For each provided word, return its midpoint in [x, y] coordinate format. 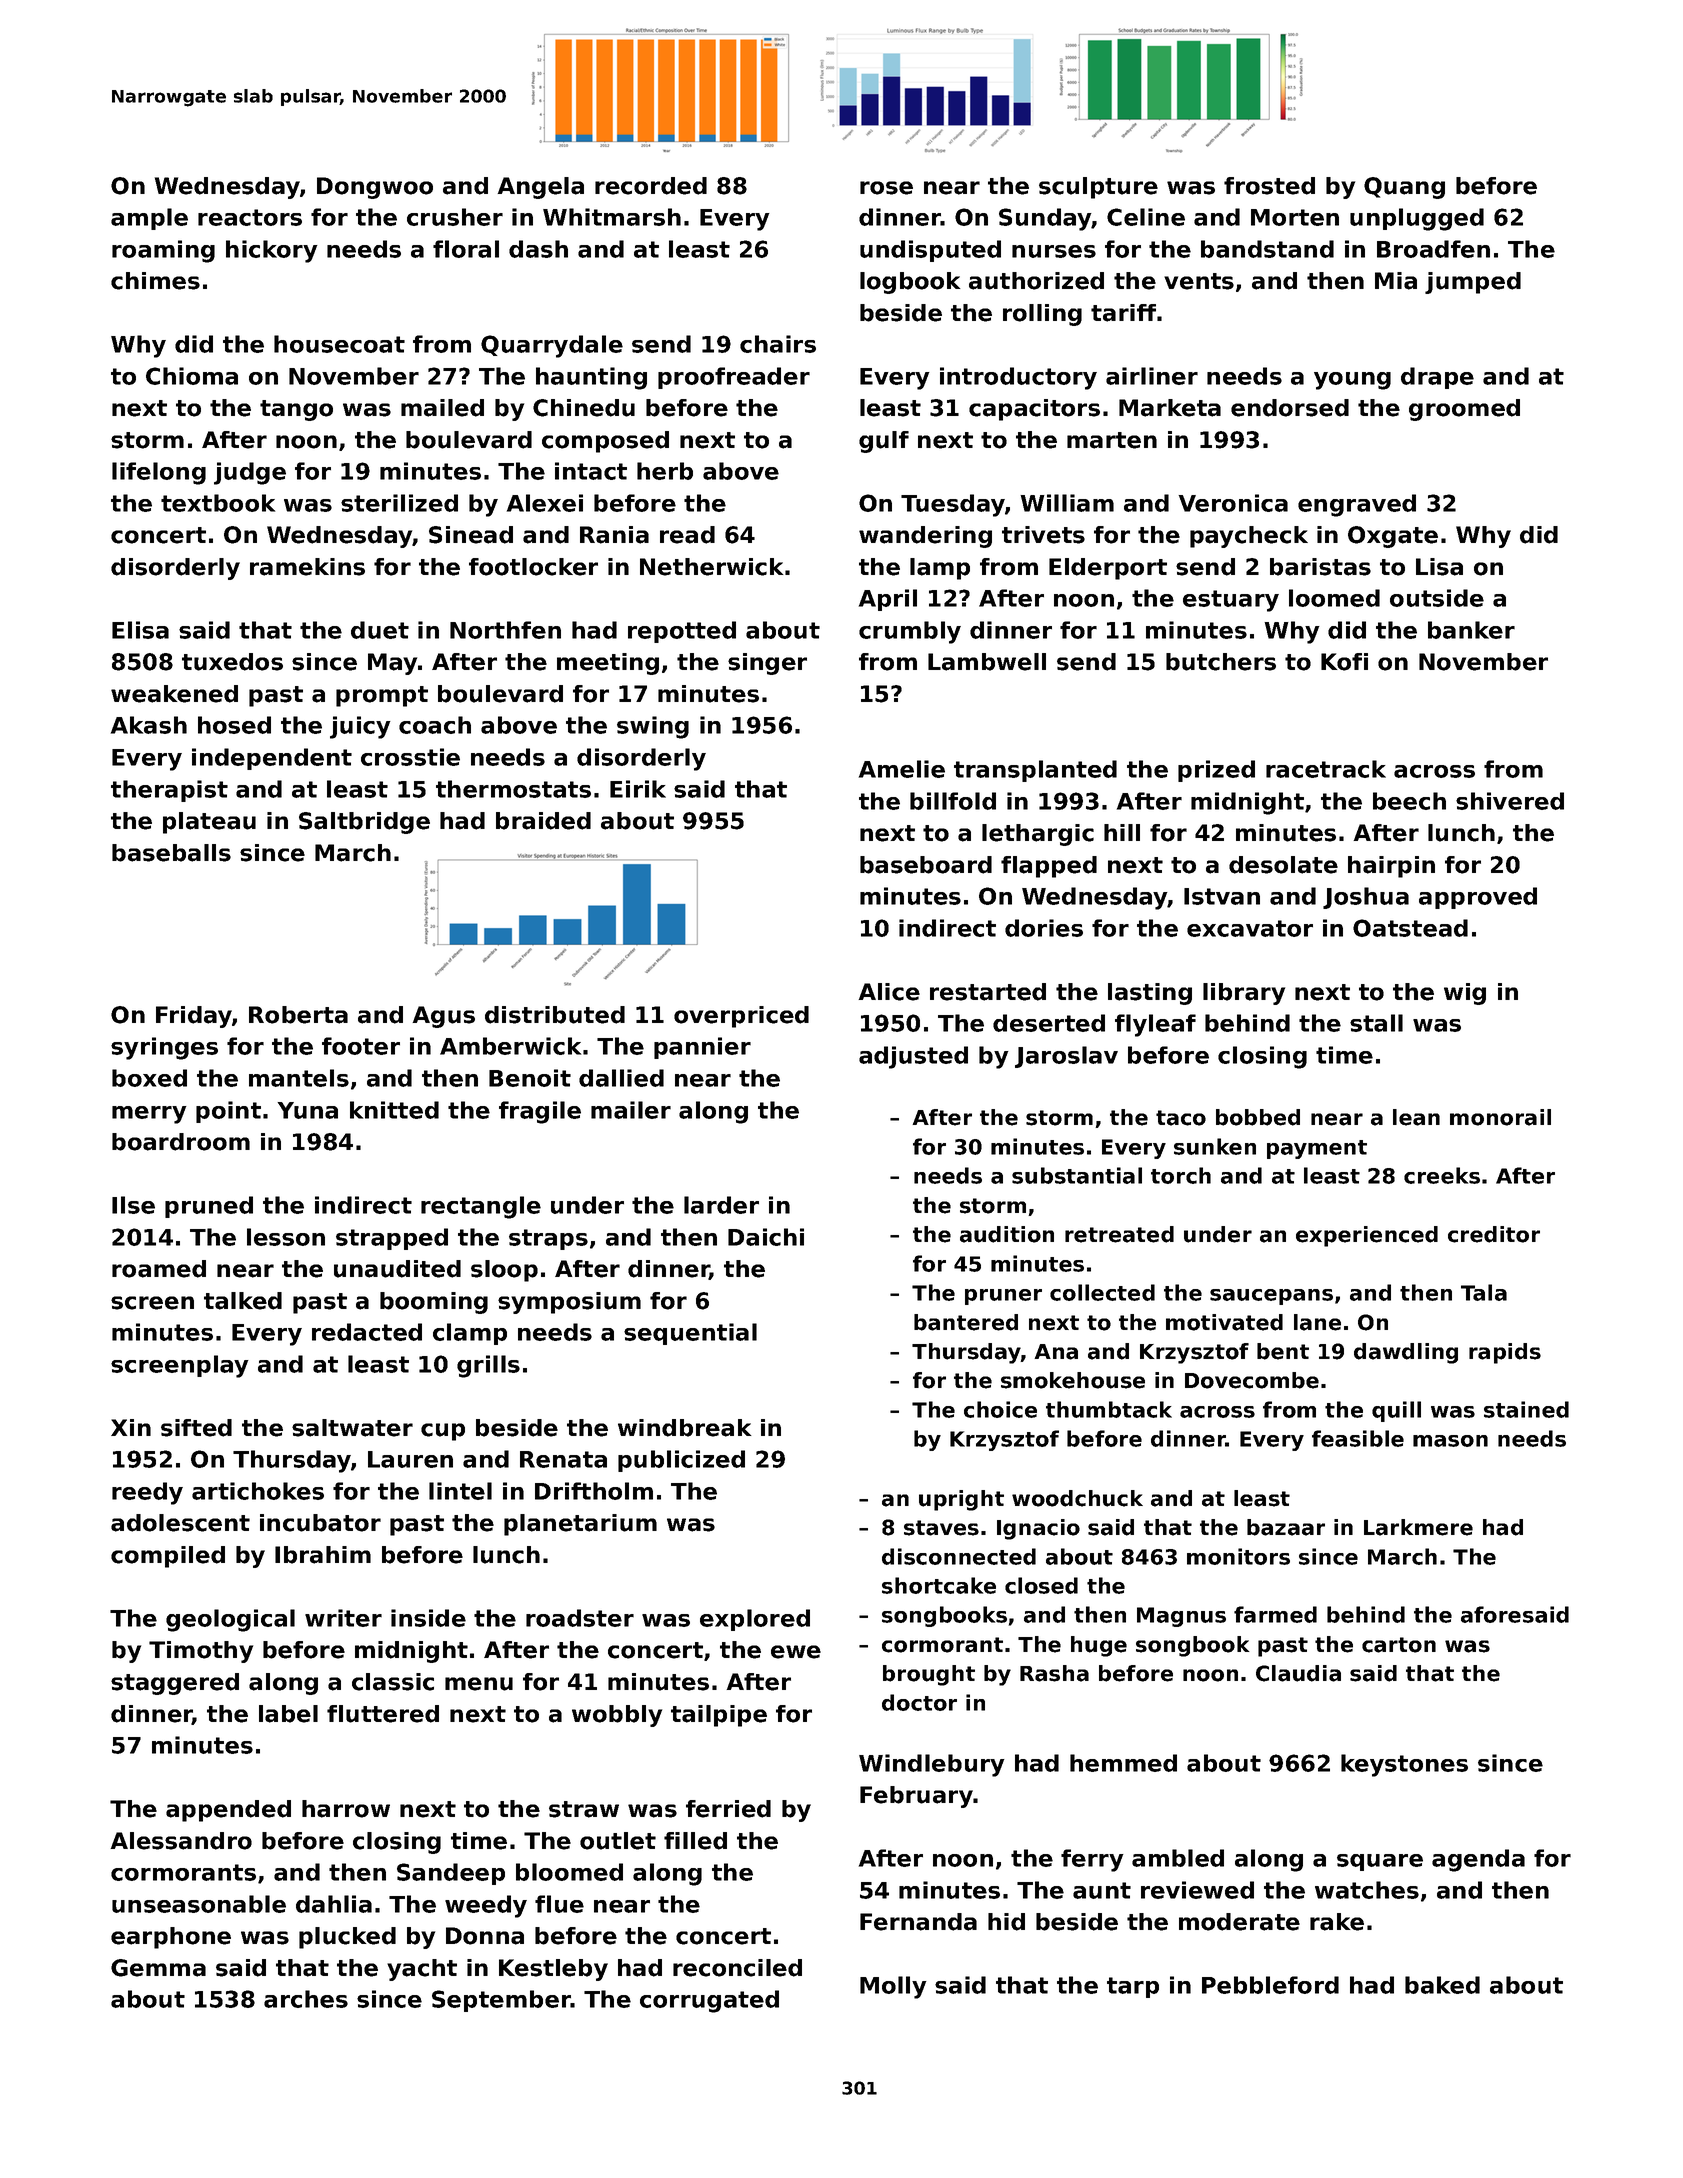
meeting [608, 664]
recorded [651, 186]
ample [149, 219]
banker [1471, 630]
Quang [1404, 188]
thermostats [513, 789]
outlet [618, 1841]
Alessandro [181, 1841]
